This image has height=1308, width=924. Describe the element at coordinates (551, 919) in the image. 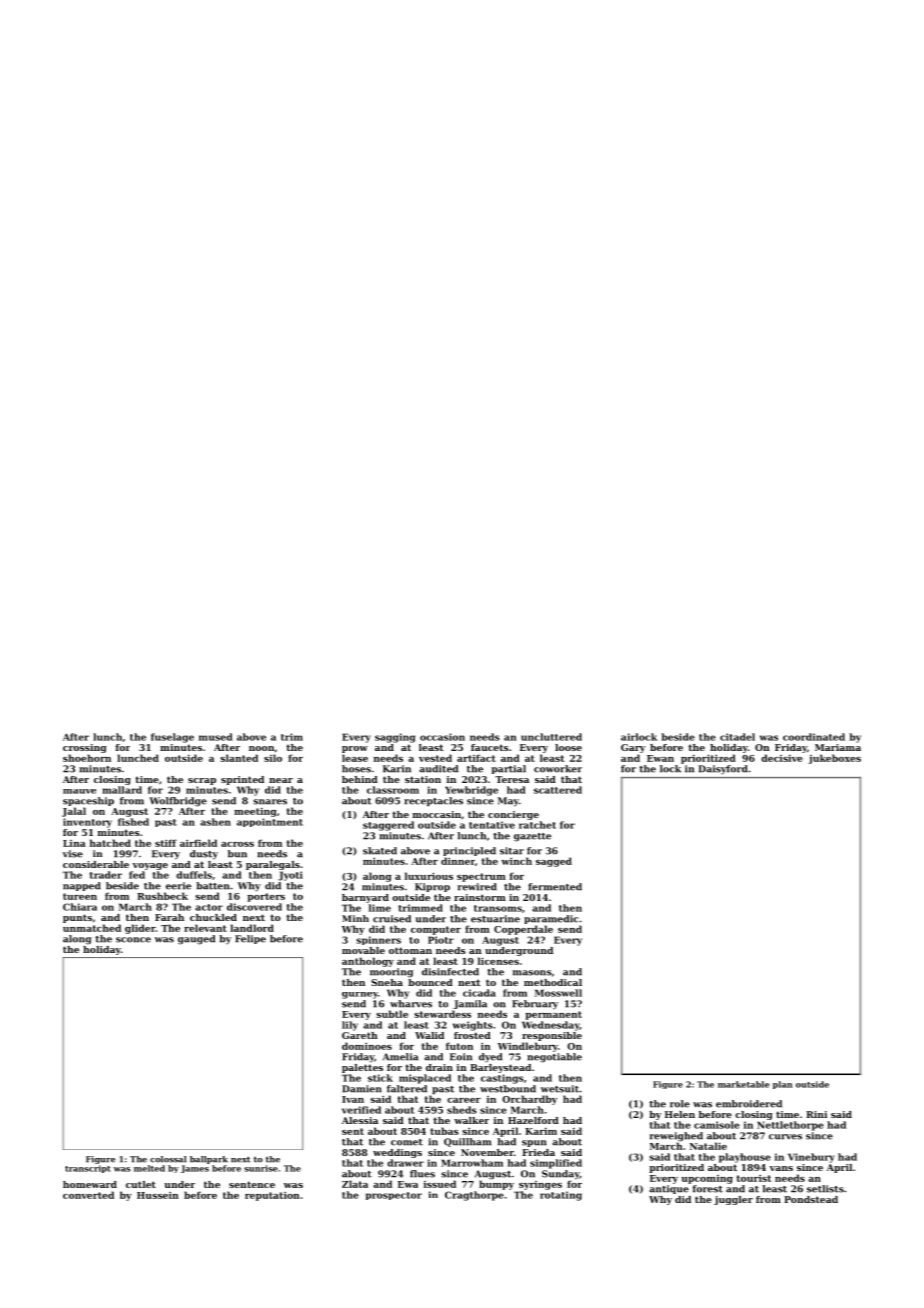

I see `paramedic` at that location.
